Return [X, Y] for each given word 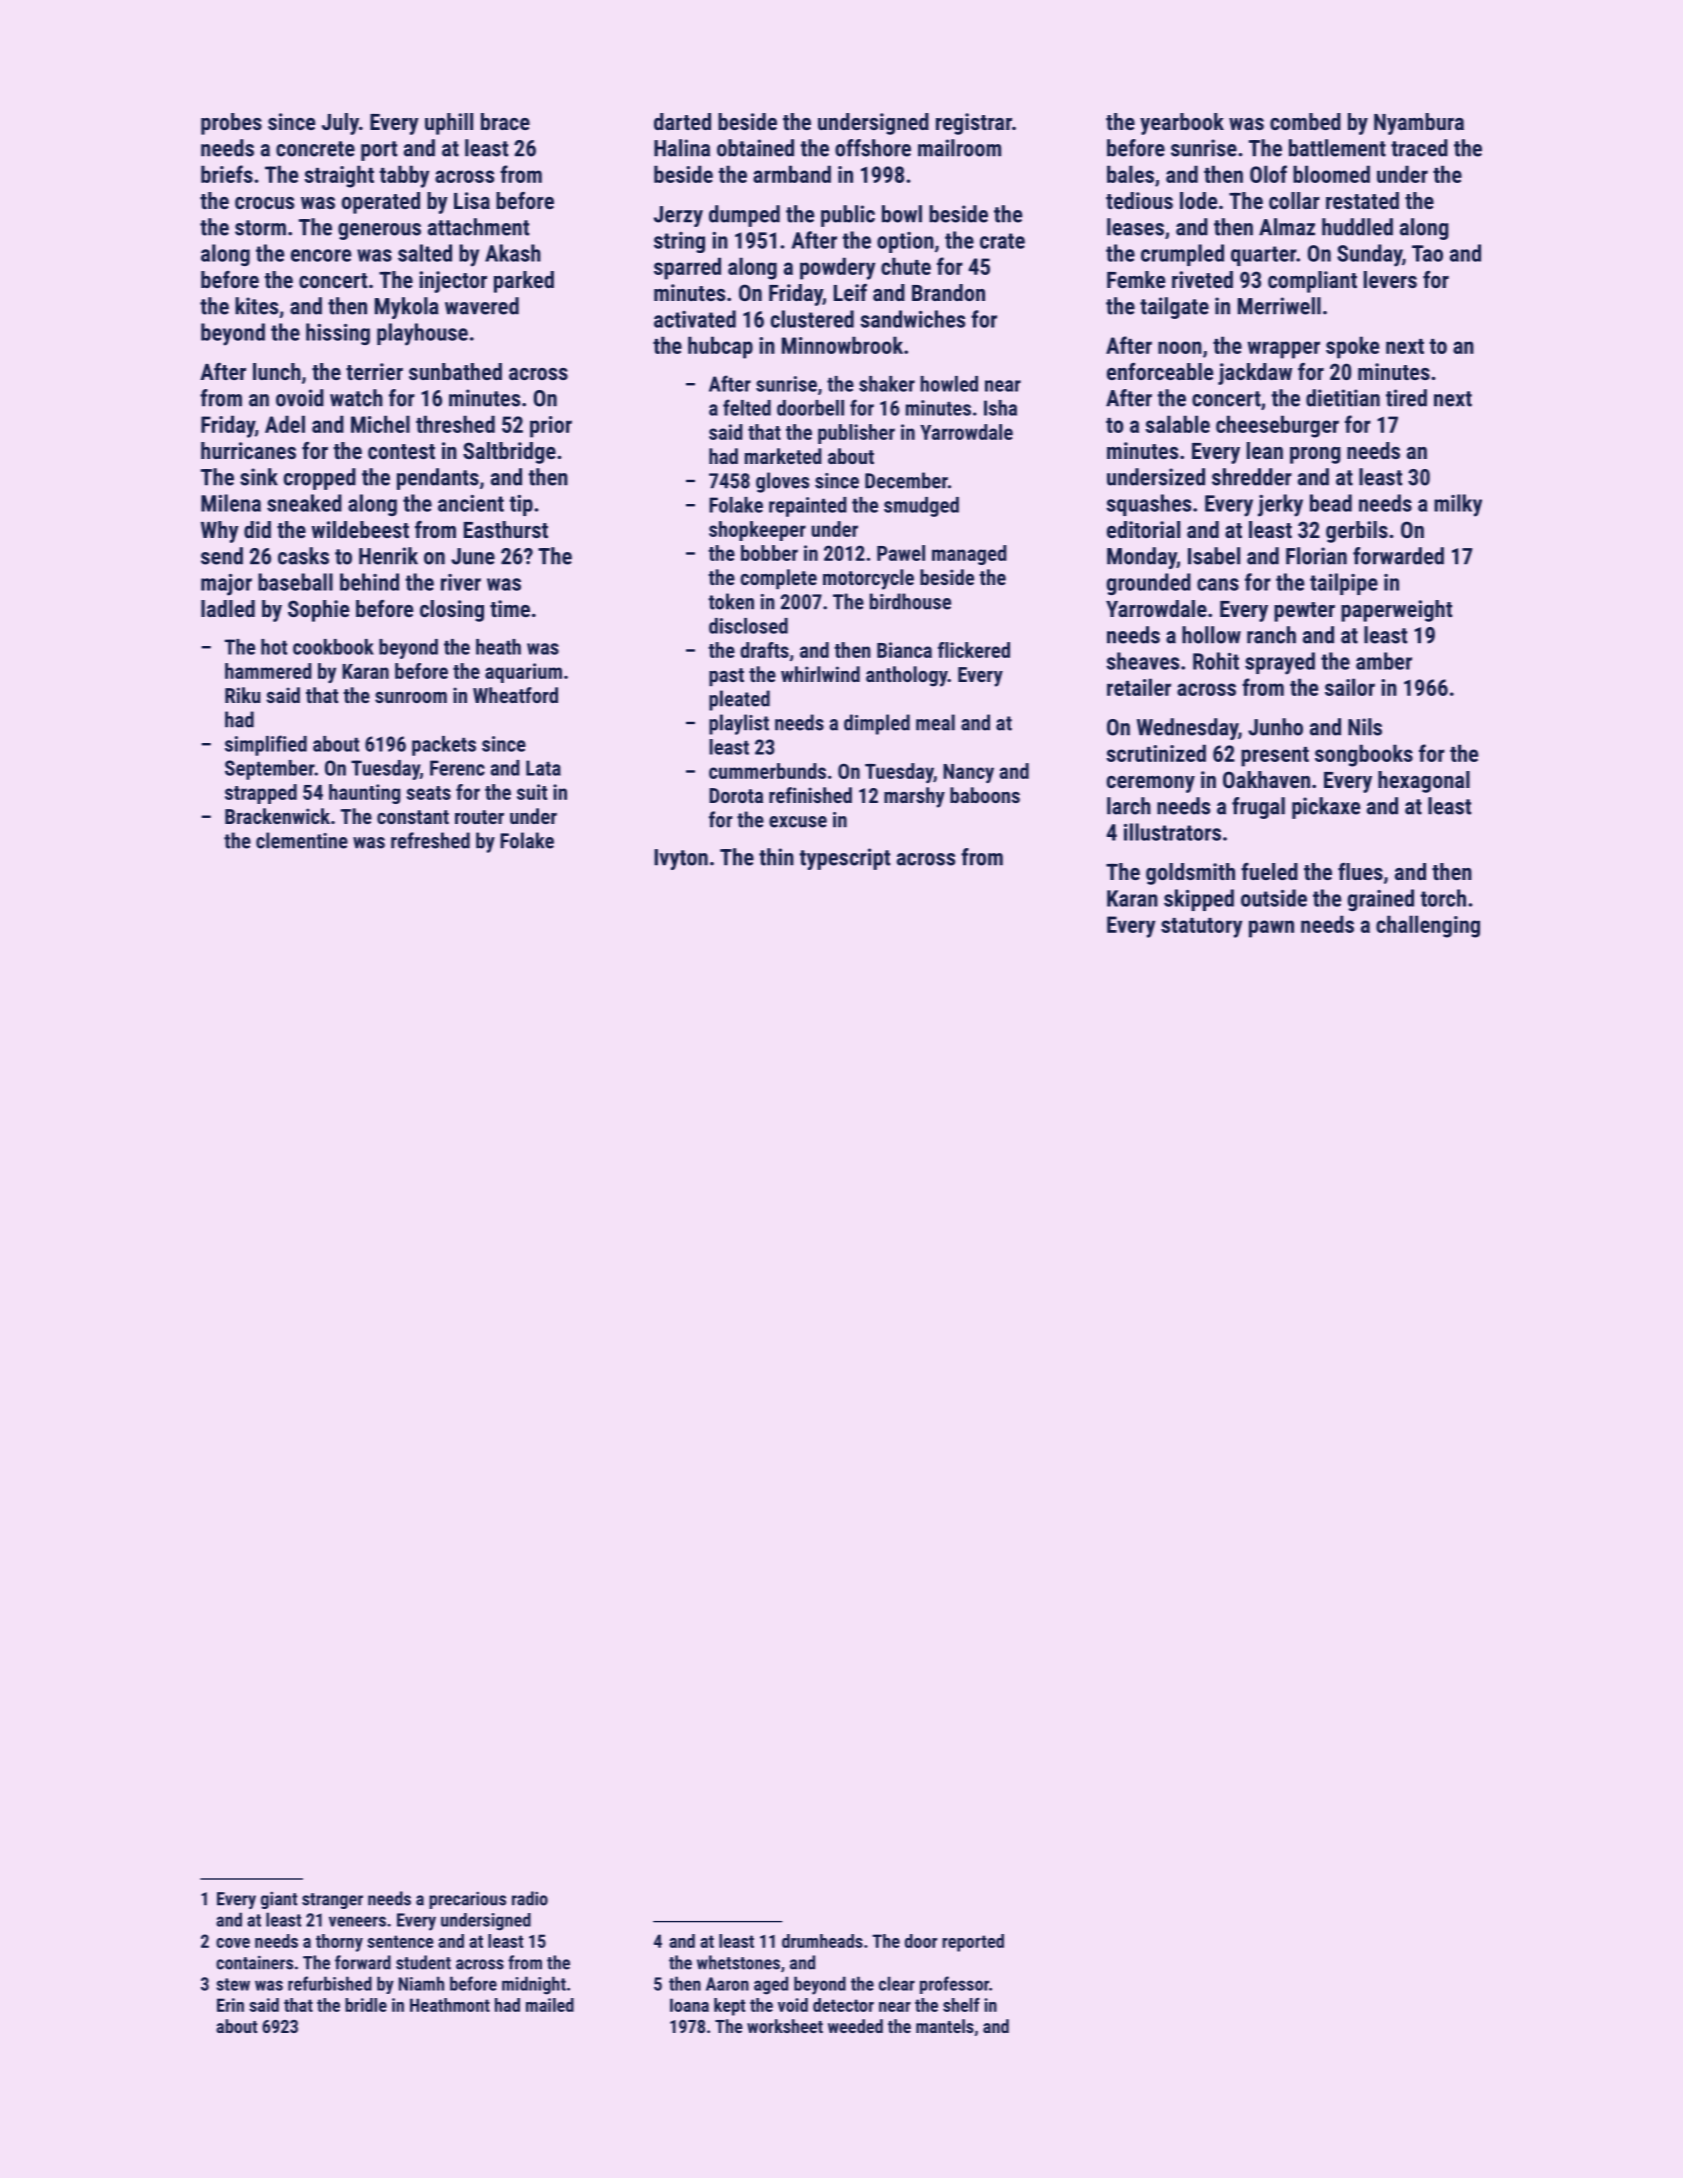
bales [1130, 174]
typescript [845, 859]
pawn [1271, 929]
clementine [302, 840]
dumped [744, 216]
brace [505, 121]
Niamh [421, 1983]
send [222, 556]
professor [954, 1985]
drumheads [822, 1941]
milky [1458, 505]
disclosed [748, 626]
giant [279, 1900]
